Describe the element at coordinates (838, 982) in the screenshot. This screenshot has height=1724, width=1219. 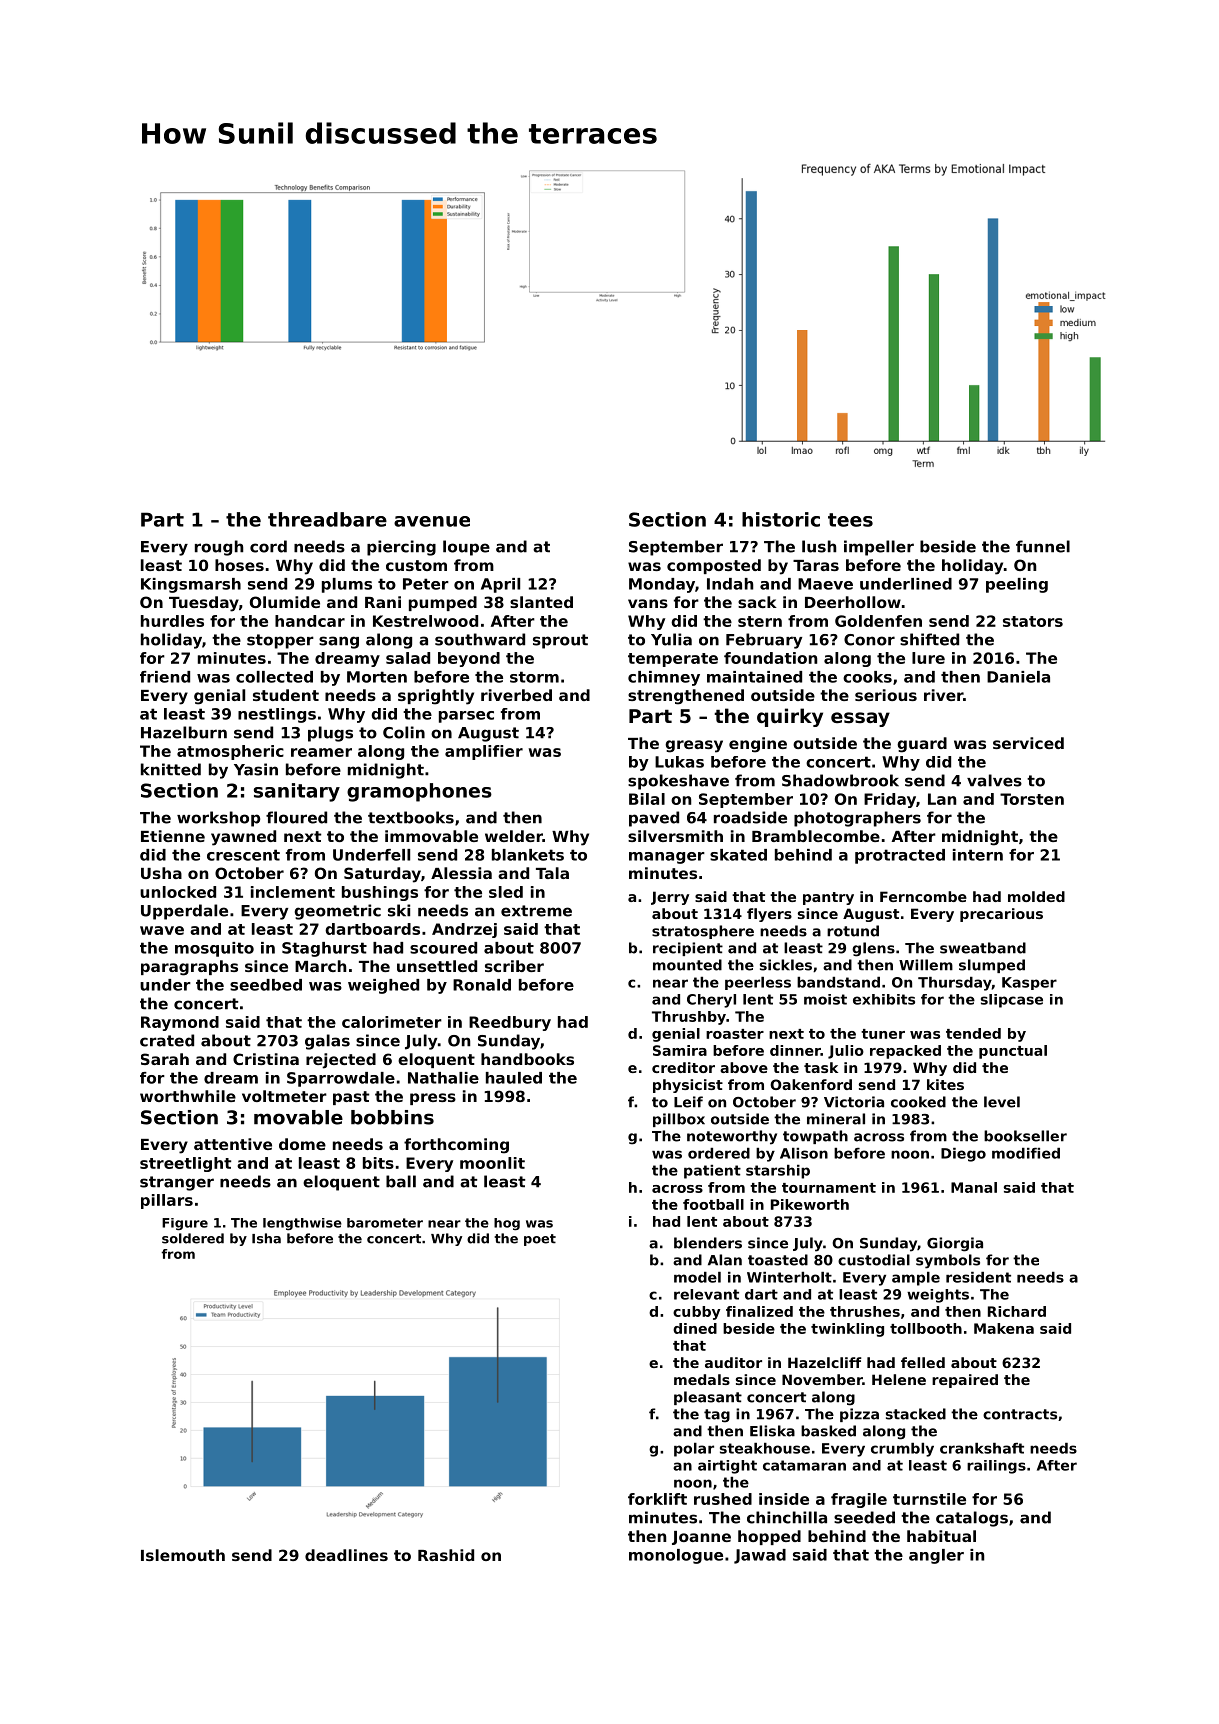
I see `bandstand` at that location.
